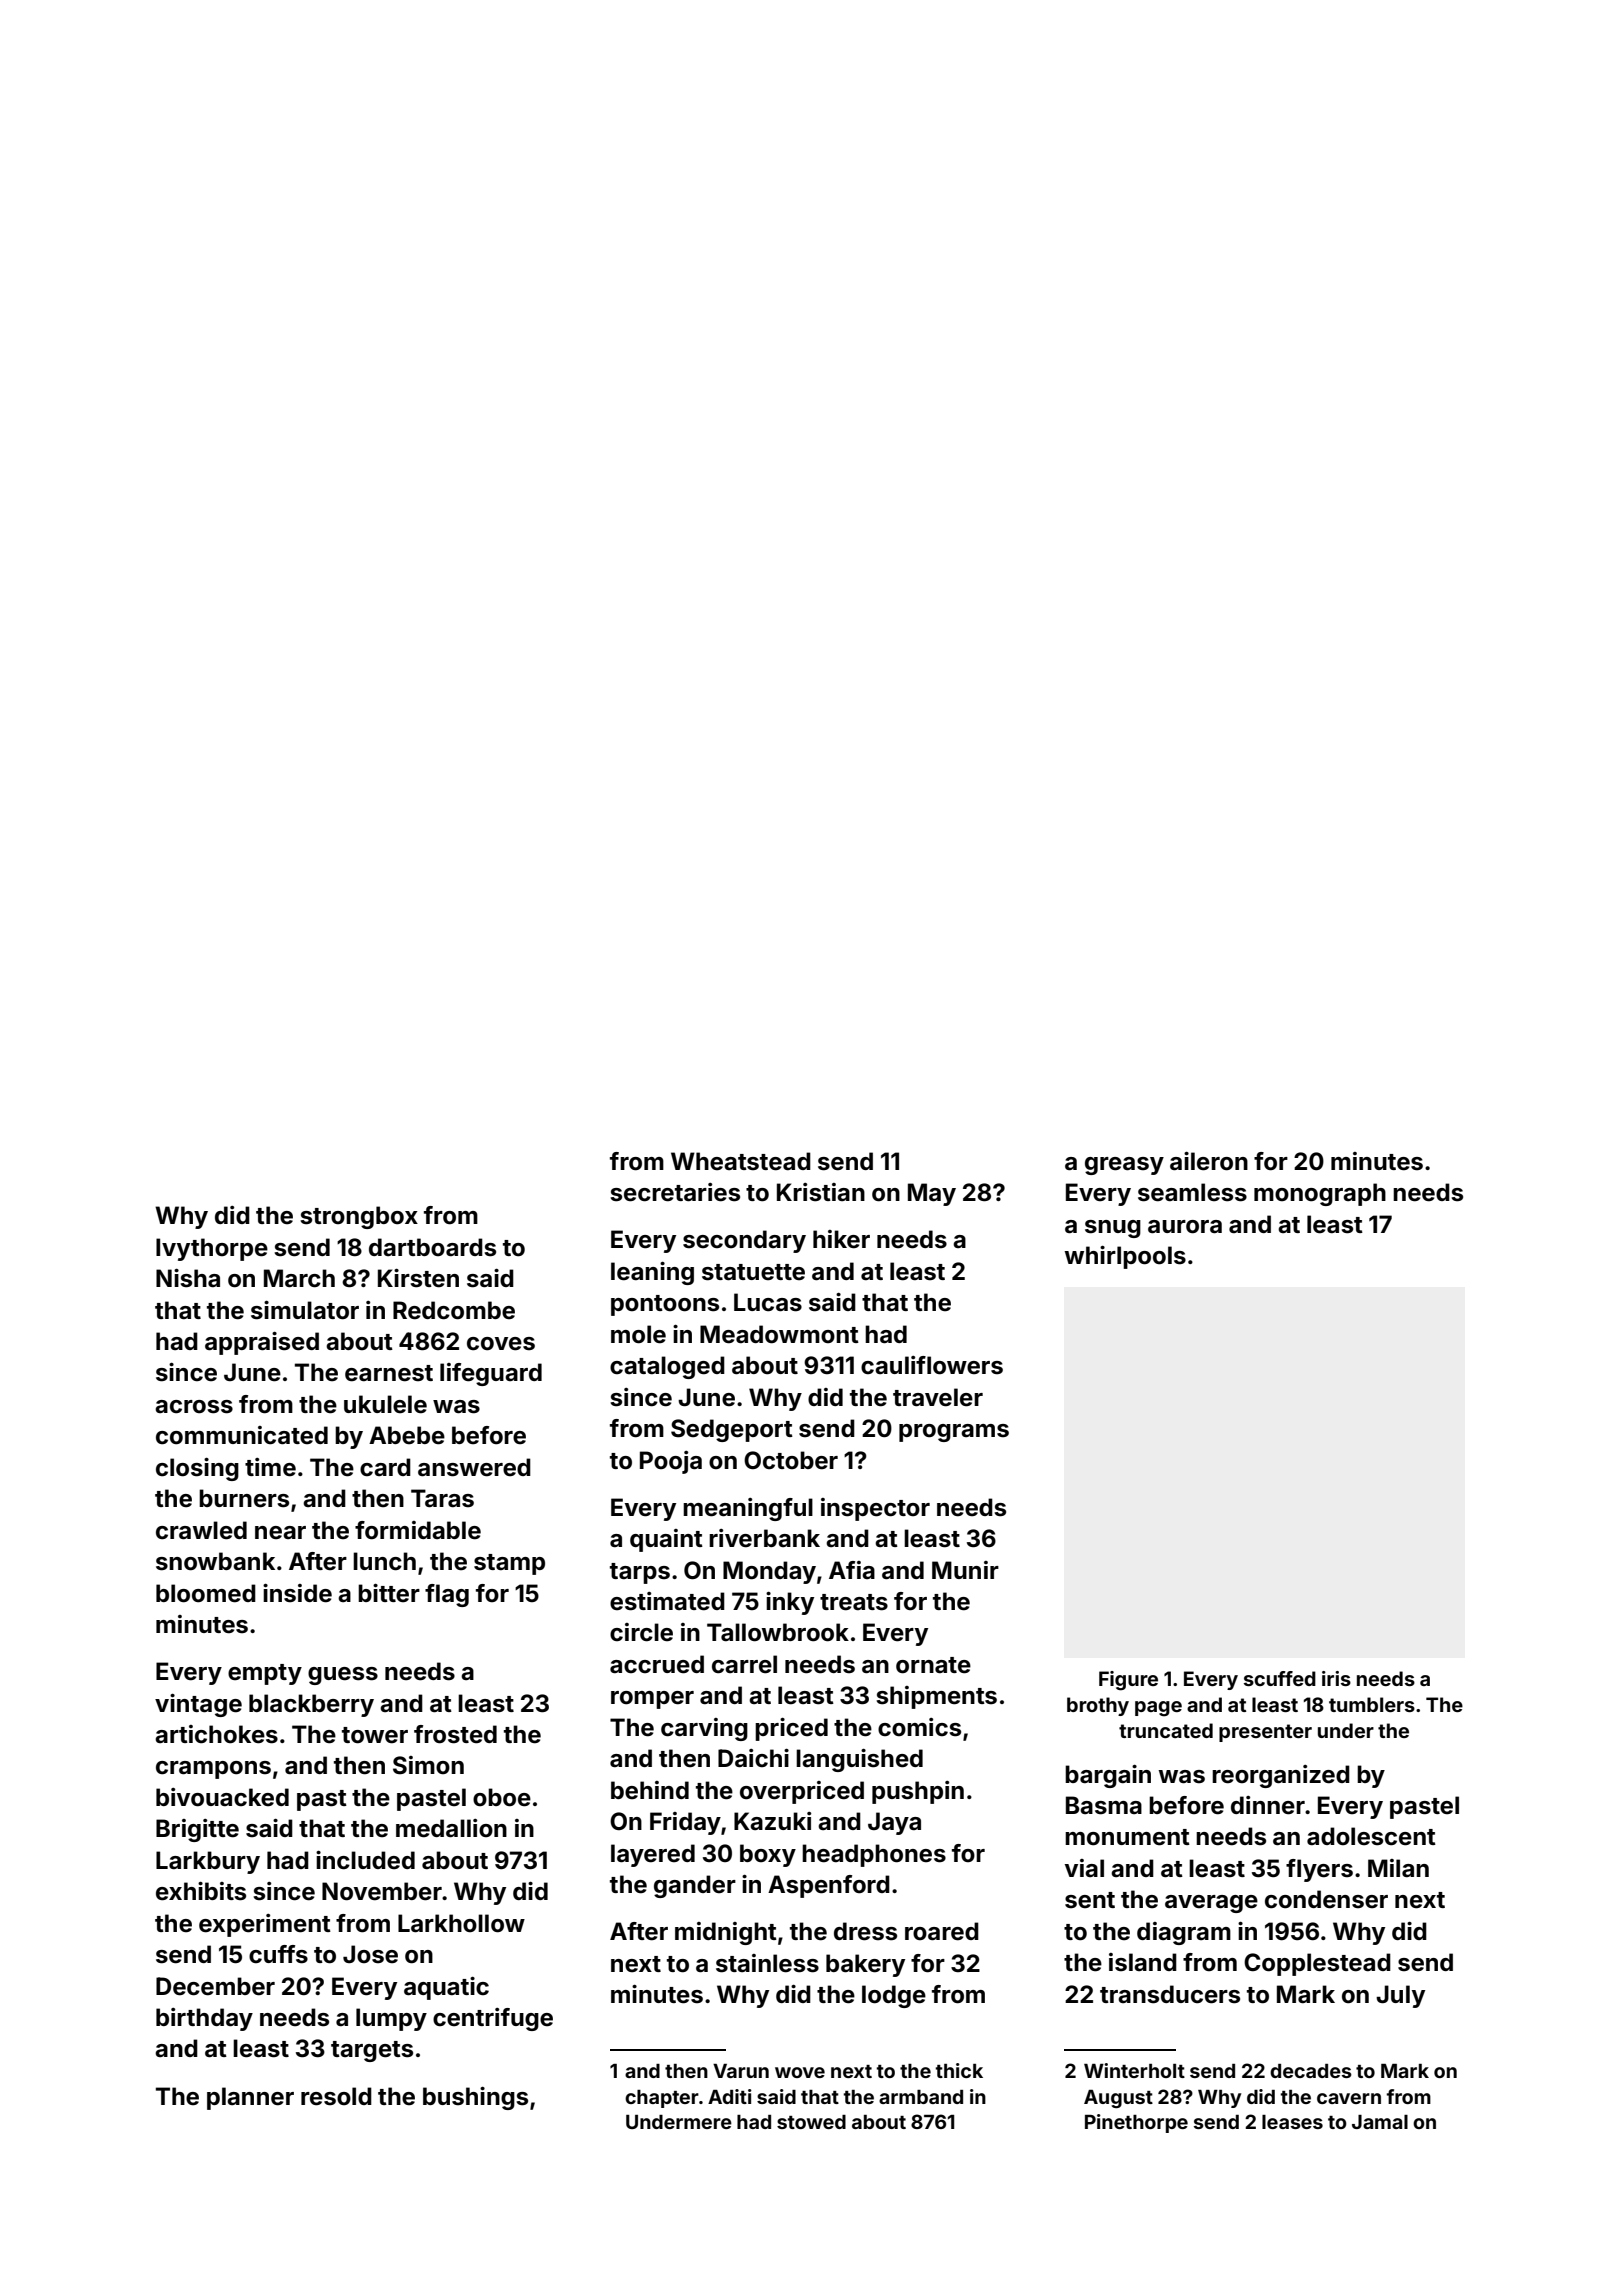  Describe the element at coordinates (965, 1570) in the image. I see `Munir` at that location.
